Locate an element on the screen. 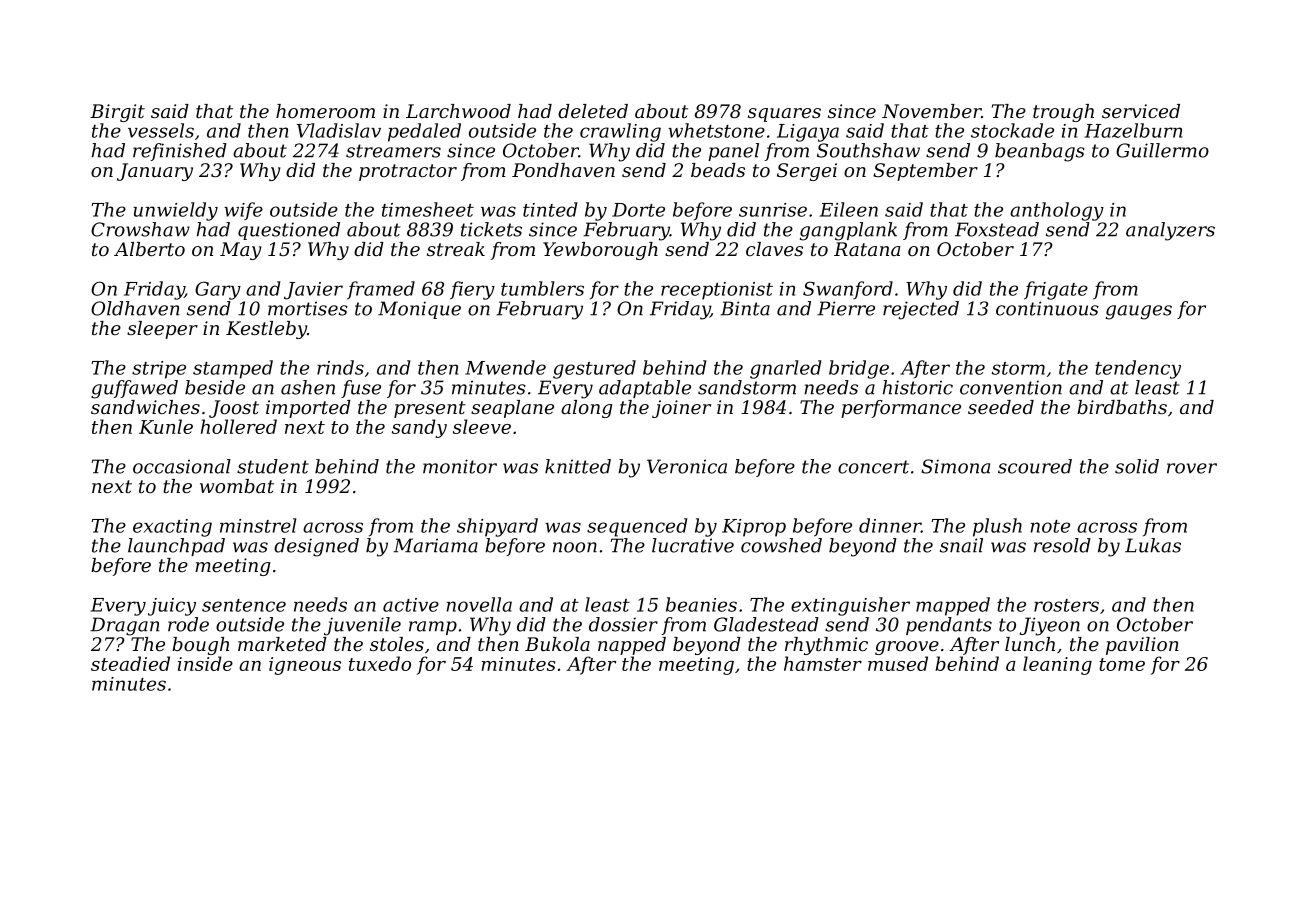 Image resolution: width=1308 pixels, height=924 pixels. Crowshaw is located at coordinates (140, 229).
